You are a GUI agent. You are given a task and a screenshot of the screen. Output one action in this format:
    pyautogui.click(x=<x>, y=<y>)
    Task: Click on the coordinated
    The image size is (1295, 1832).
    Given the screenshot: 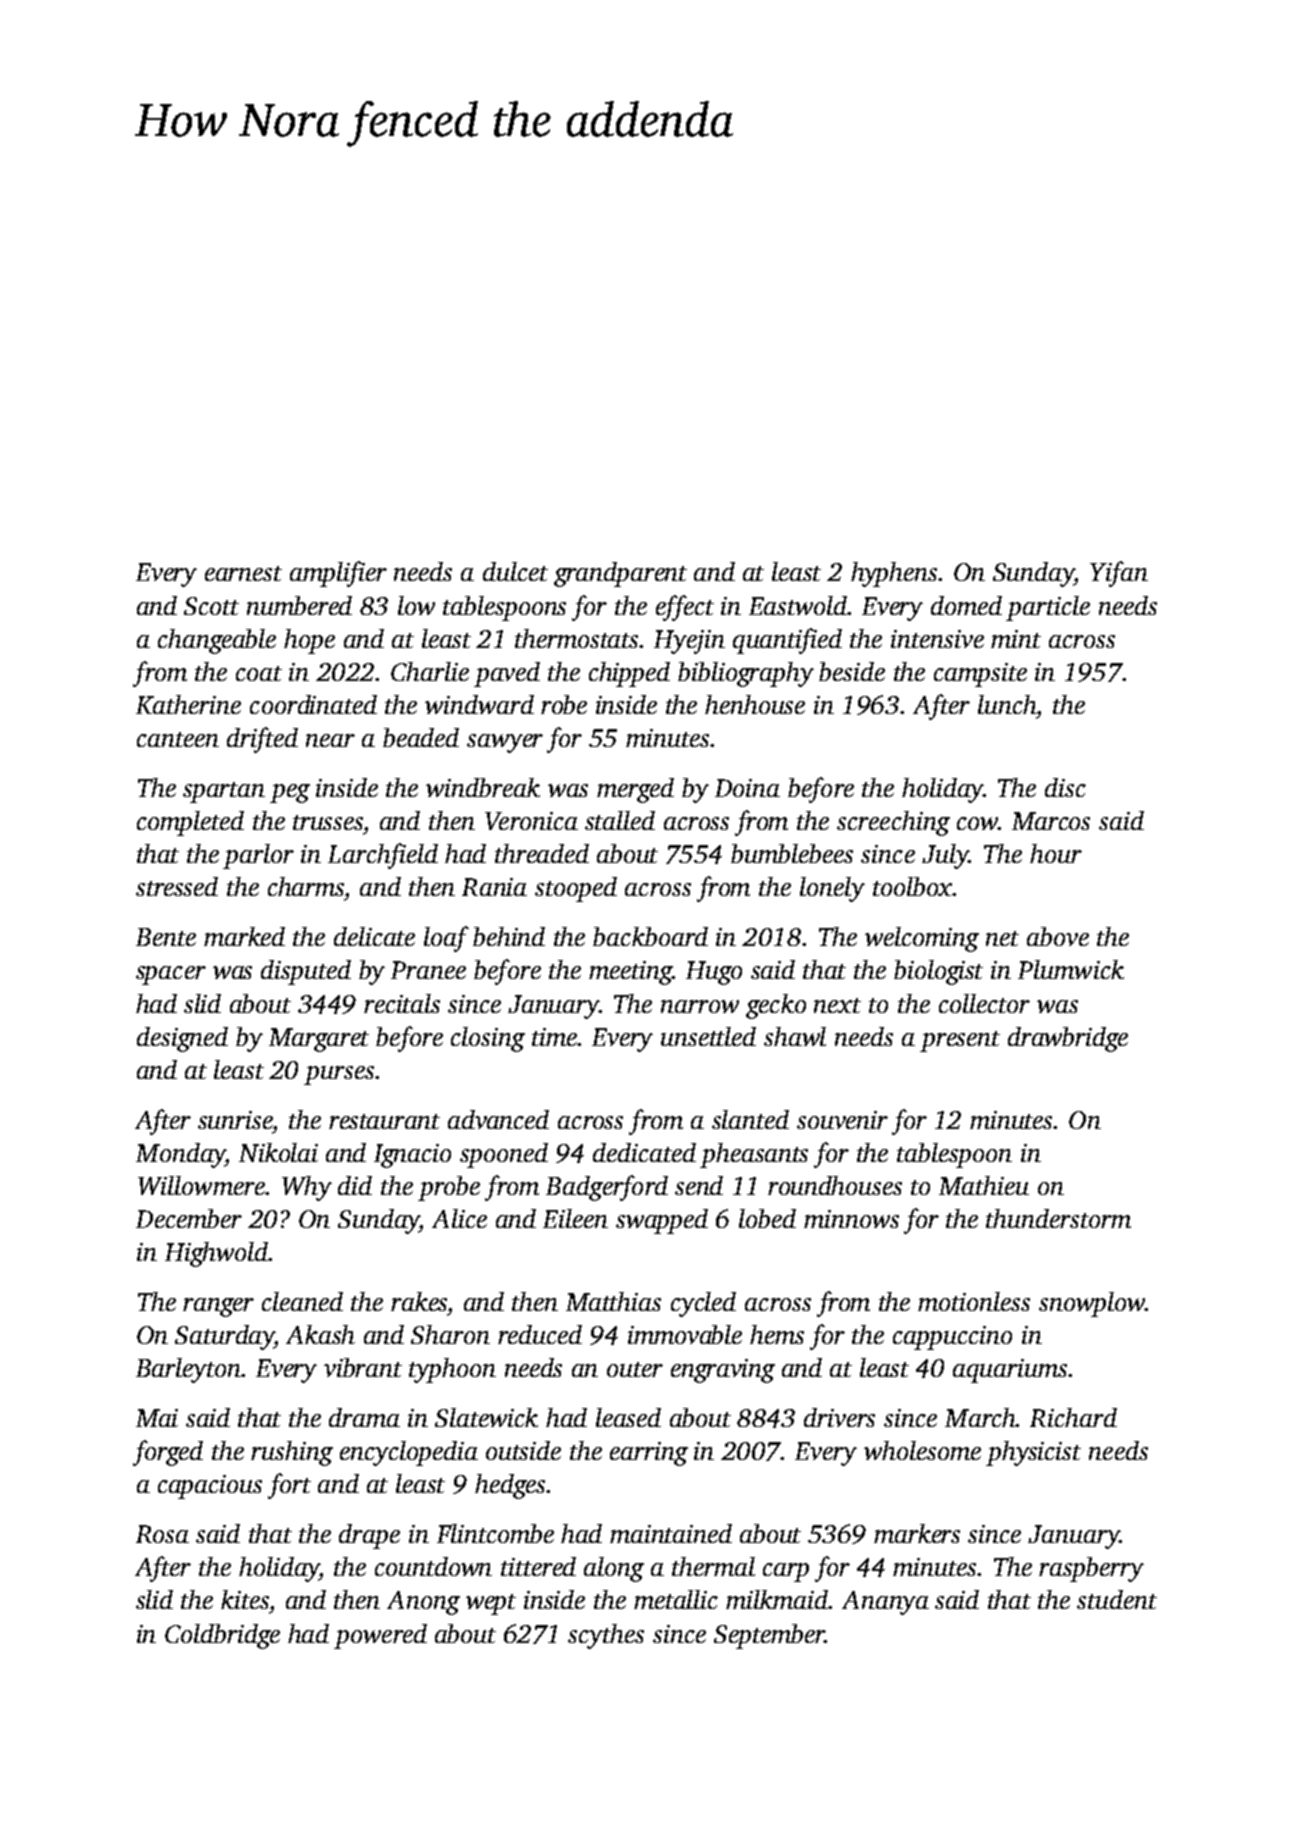 What is the action you would take?
    pyautogui.click(x=313, y=704)
